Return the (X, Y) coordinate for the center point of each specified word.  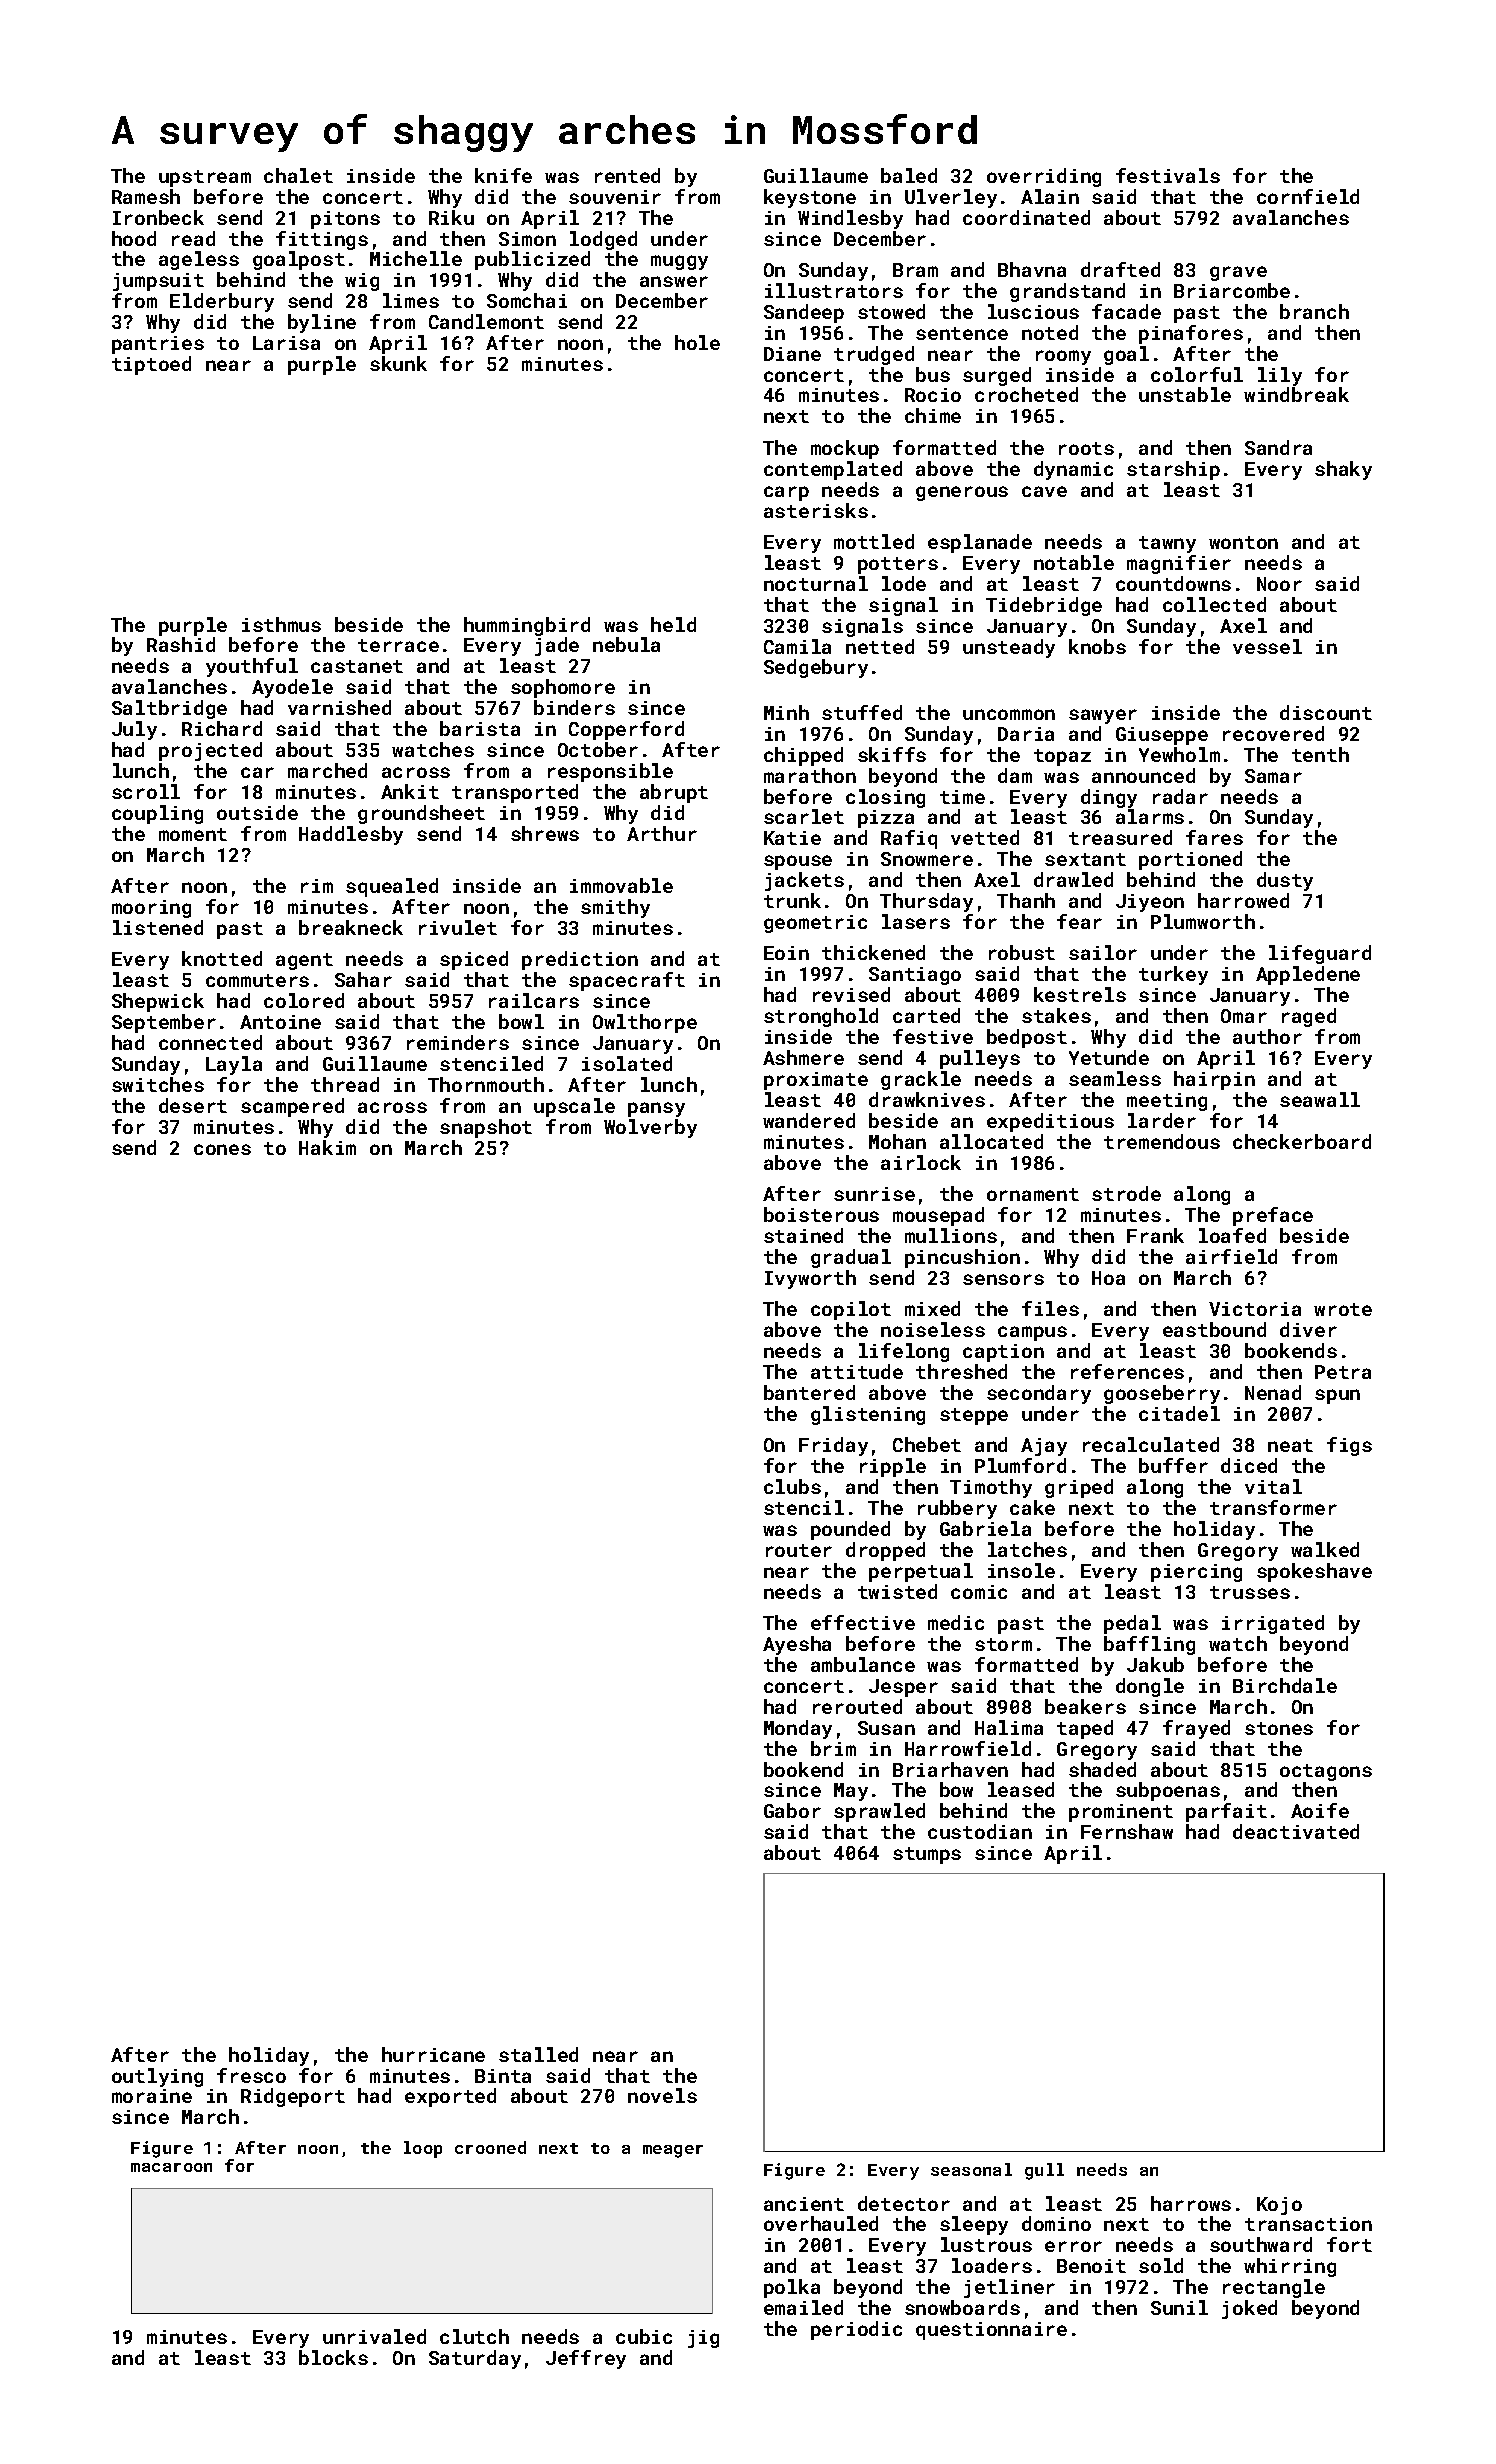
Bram (915, 270)
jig (703, 2339)
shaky (1343, 470)
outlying (157, 2077)
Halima (1009, 1727)
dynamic (1073, 470)
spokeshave (1314, 1572)
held (673, 624)
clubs (792, 1486)
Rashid (181, 644)
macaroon (171, 2167)
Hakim (327, 1147)
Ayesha (797, 1645)
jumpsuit (158, 282)
